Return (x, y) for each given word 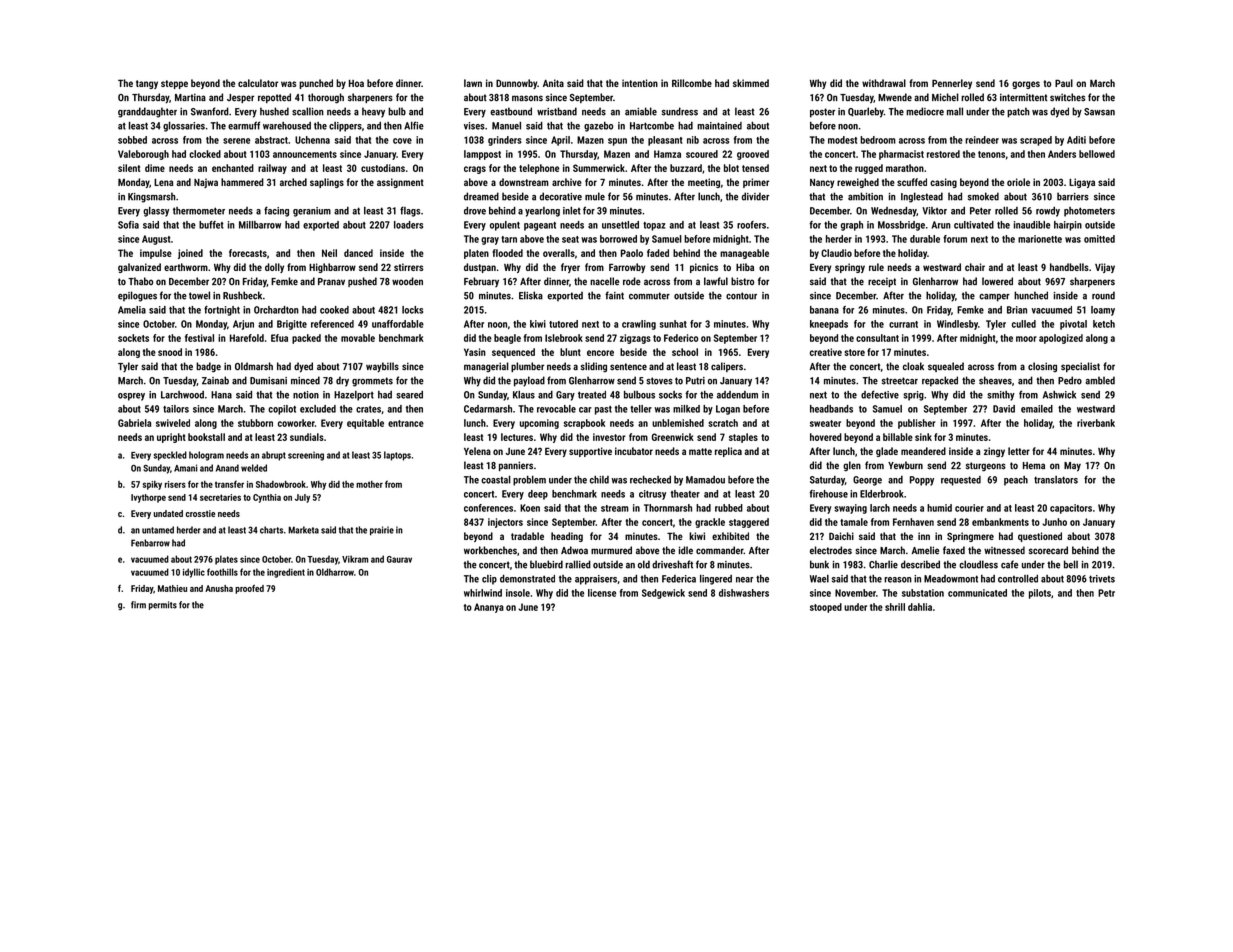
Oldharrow (335, 572)
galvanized (139, 268)
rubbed (729, 508)
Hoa (356, 83)
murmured (611, 550)
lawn (473, 83)
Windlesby (957, 325)
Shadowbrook (281, 484)
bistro (742, 281)
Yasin (475, 352)
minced (305, 380)
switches (1067, 97)
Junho (1054, 522)
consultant (877, 338)
